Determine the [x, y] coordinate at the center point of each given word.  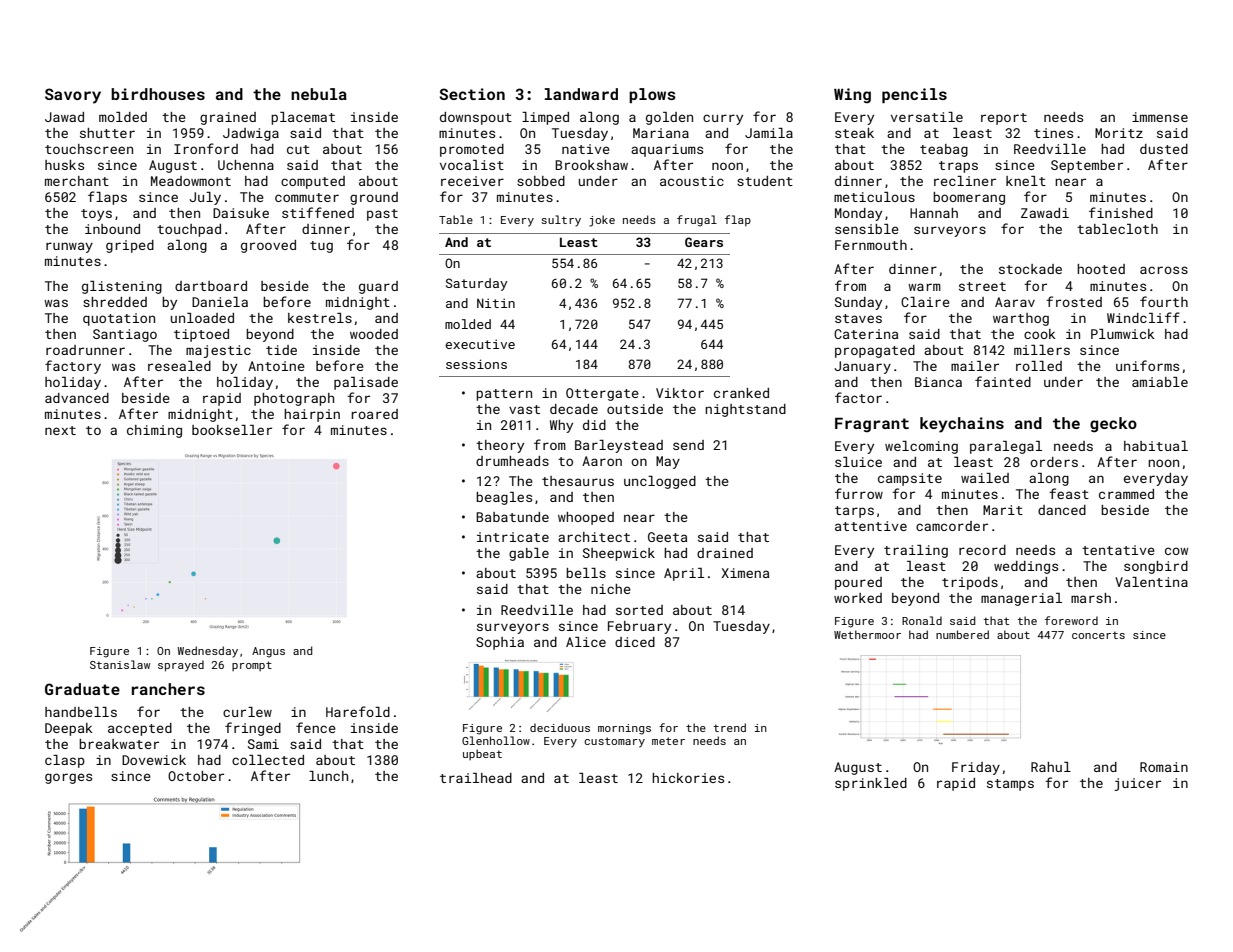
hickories [688, 778]
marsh [1091, 598]
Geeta [667, 537]
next [60, 430]
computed [313, 182]
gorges [68, 778]
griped [130, 246]
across [1164, 270]
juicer [1137, 784]
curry [723, 119]
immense [1160, 117]
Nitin [496, 303]
